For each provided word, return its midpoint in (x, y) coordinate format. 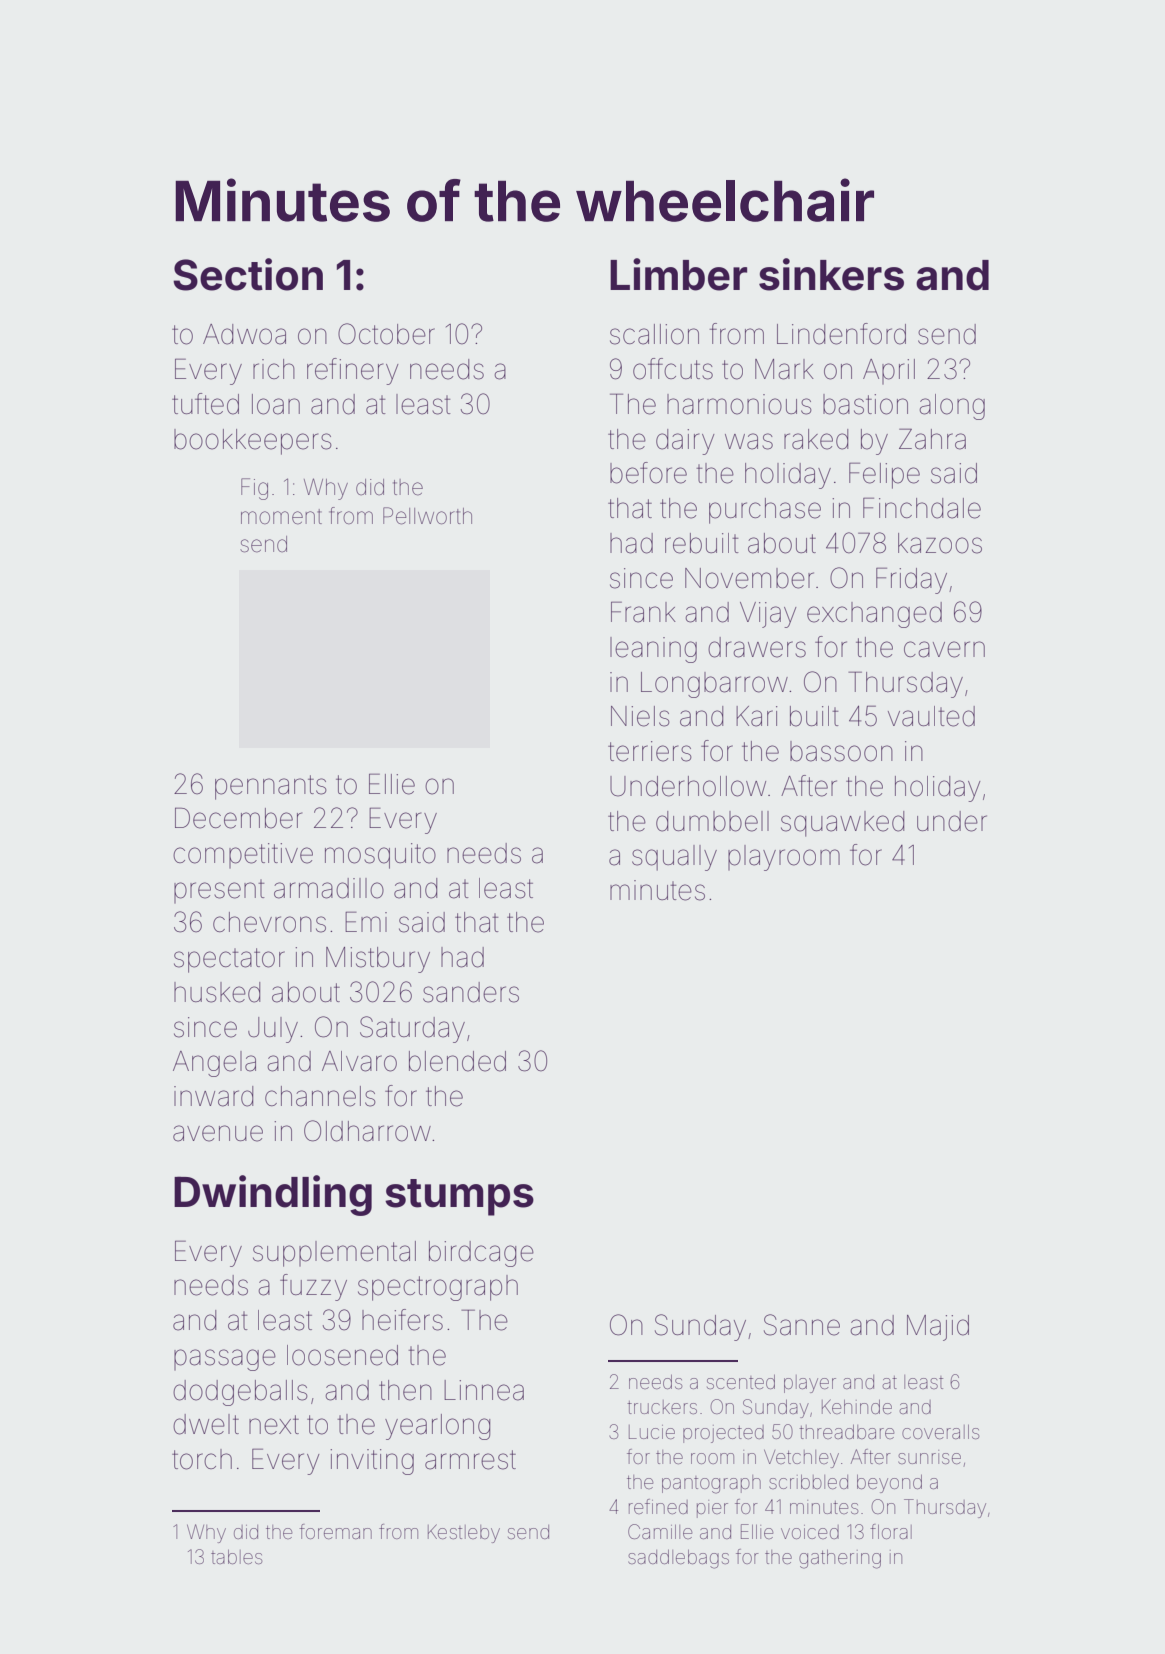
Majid (938, 1328)
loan (276, 404)
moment (281, 517)
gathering (840, 1559)
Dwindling (273, 1195)
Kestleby (464, 1533)
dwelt (206, 1424)
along (952, 407)
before (648, 473)
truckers (662, 1407)
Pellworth (427, 516)
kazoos (940, 543)
